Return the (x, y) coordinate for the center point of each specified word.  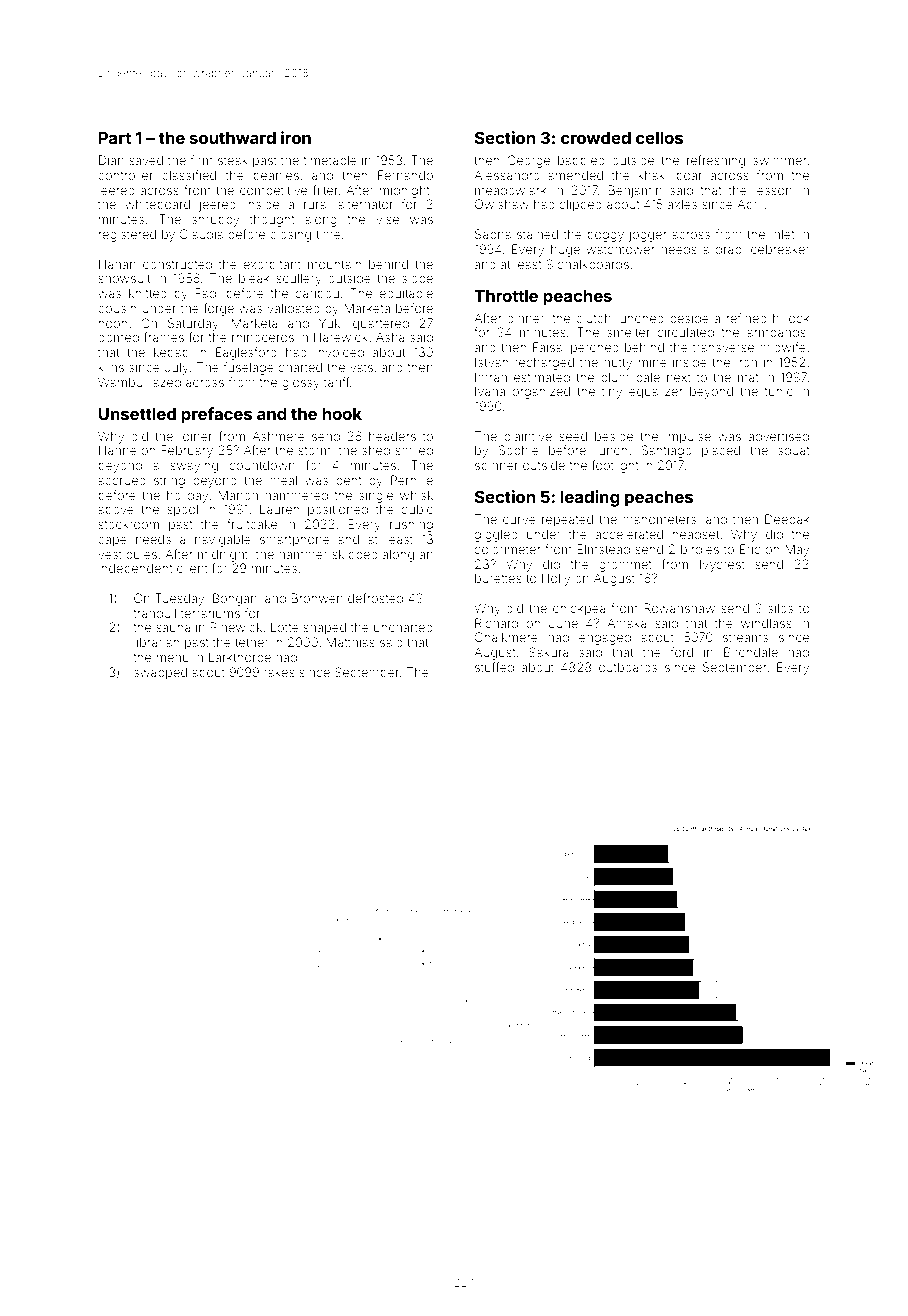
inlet (783, 234)
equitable (406, 294)
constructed (177, 264)
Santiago (666, 451)
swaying (194, 466)
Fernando (405, 175)
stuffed (494, 667)
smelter (628, 332)
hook (342, 414)
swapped (160, 673)
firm (201, 160)
